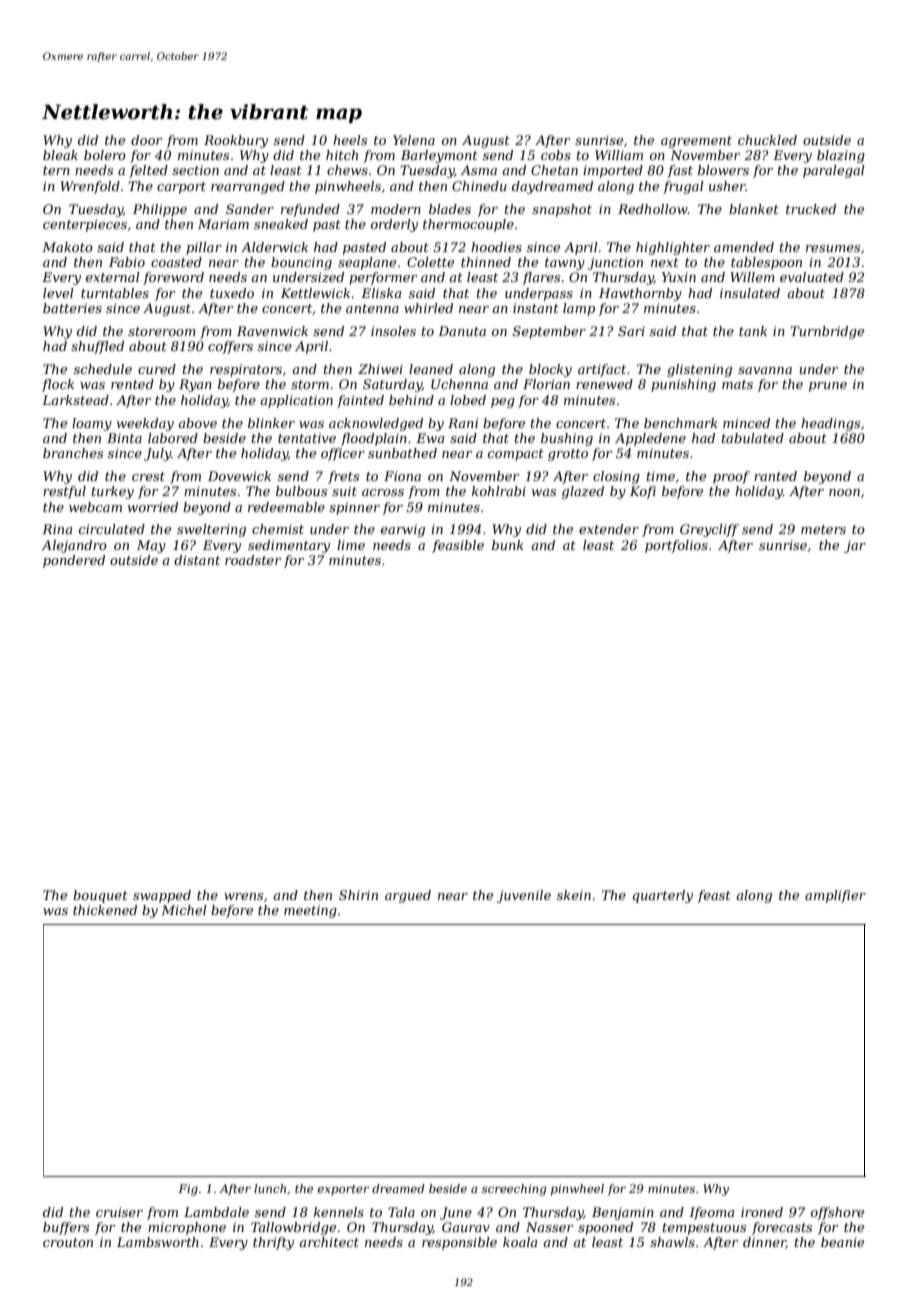 The height and width of the screenshot is (1316, 908). Describe the element at coordinates (536, 308) in the screenshot. I see `instant` at that location.
